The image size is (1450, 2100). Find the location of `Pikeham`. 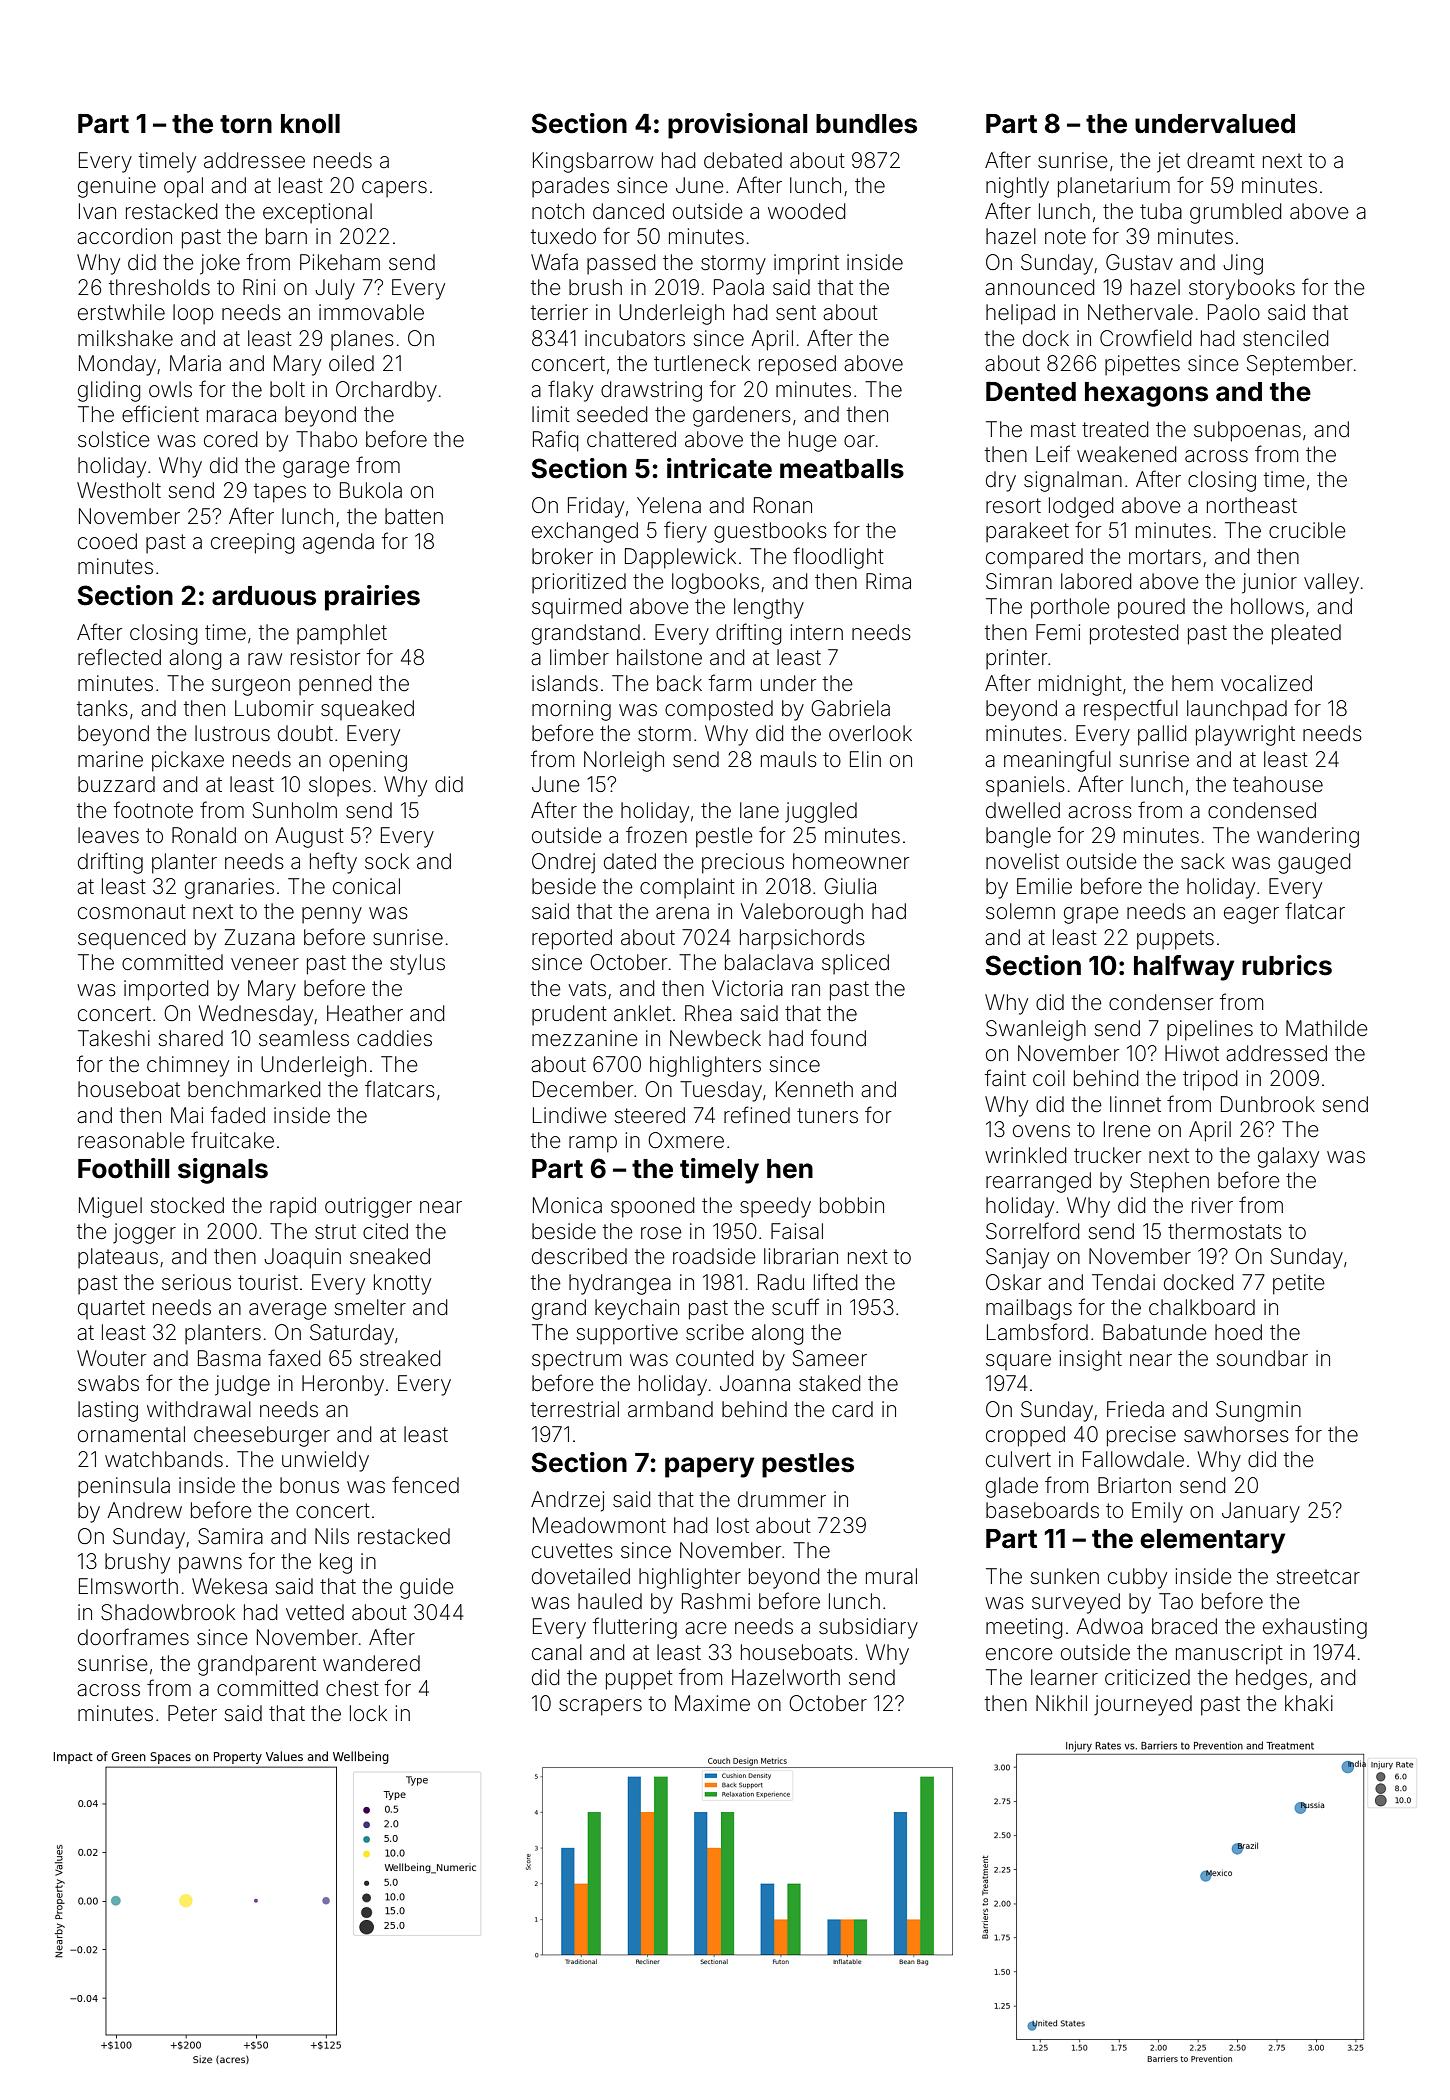

Pikeham is located at coordinates (340, 262).
